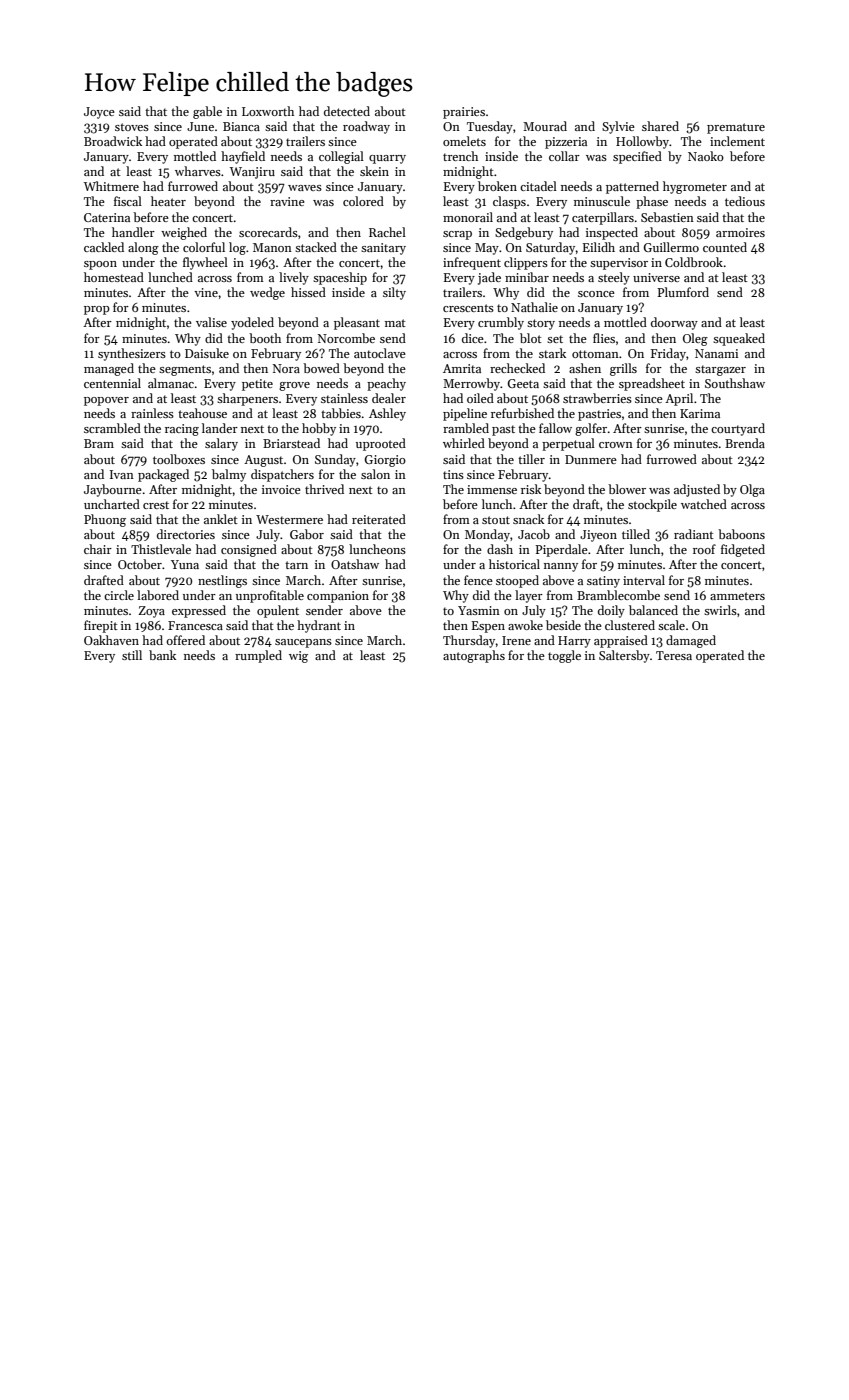  Describe the element at coordinates (107, 217) in the document. I see `Caterina` at that location.
